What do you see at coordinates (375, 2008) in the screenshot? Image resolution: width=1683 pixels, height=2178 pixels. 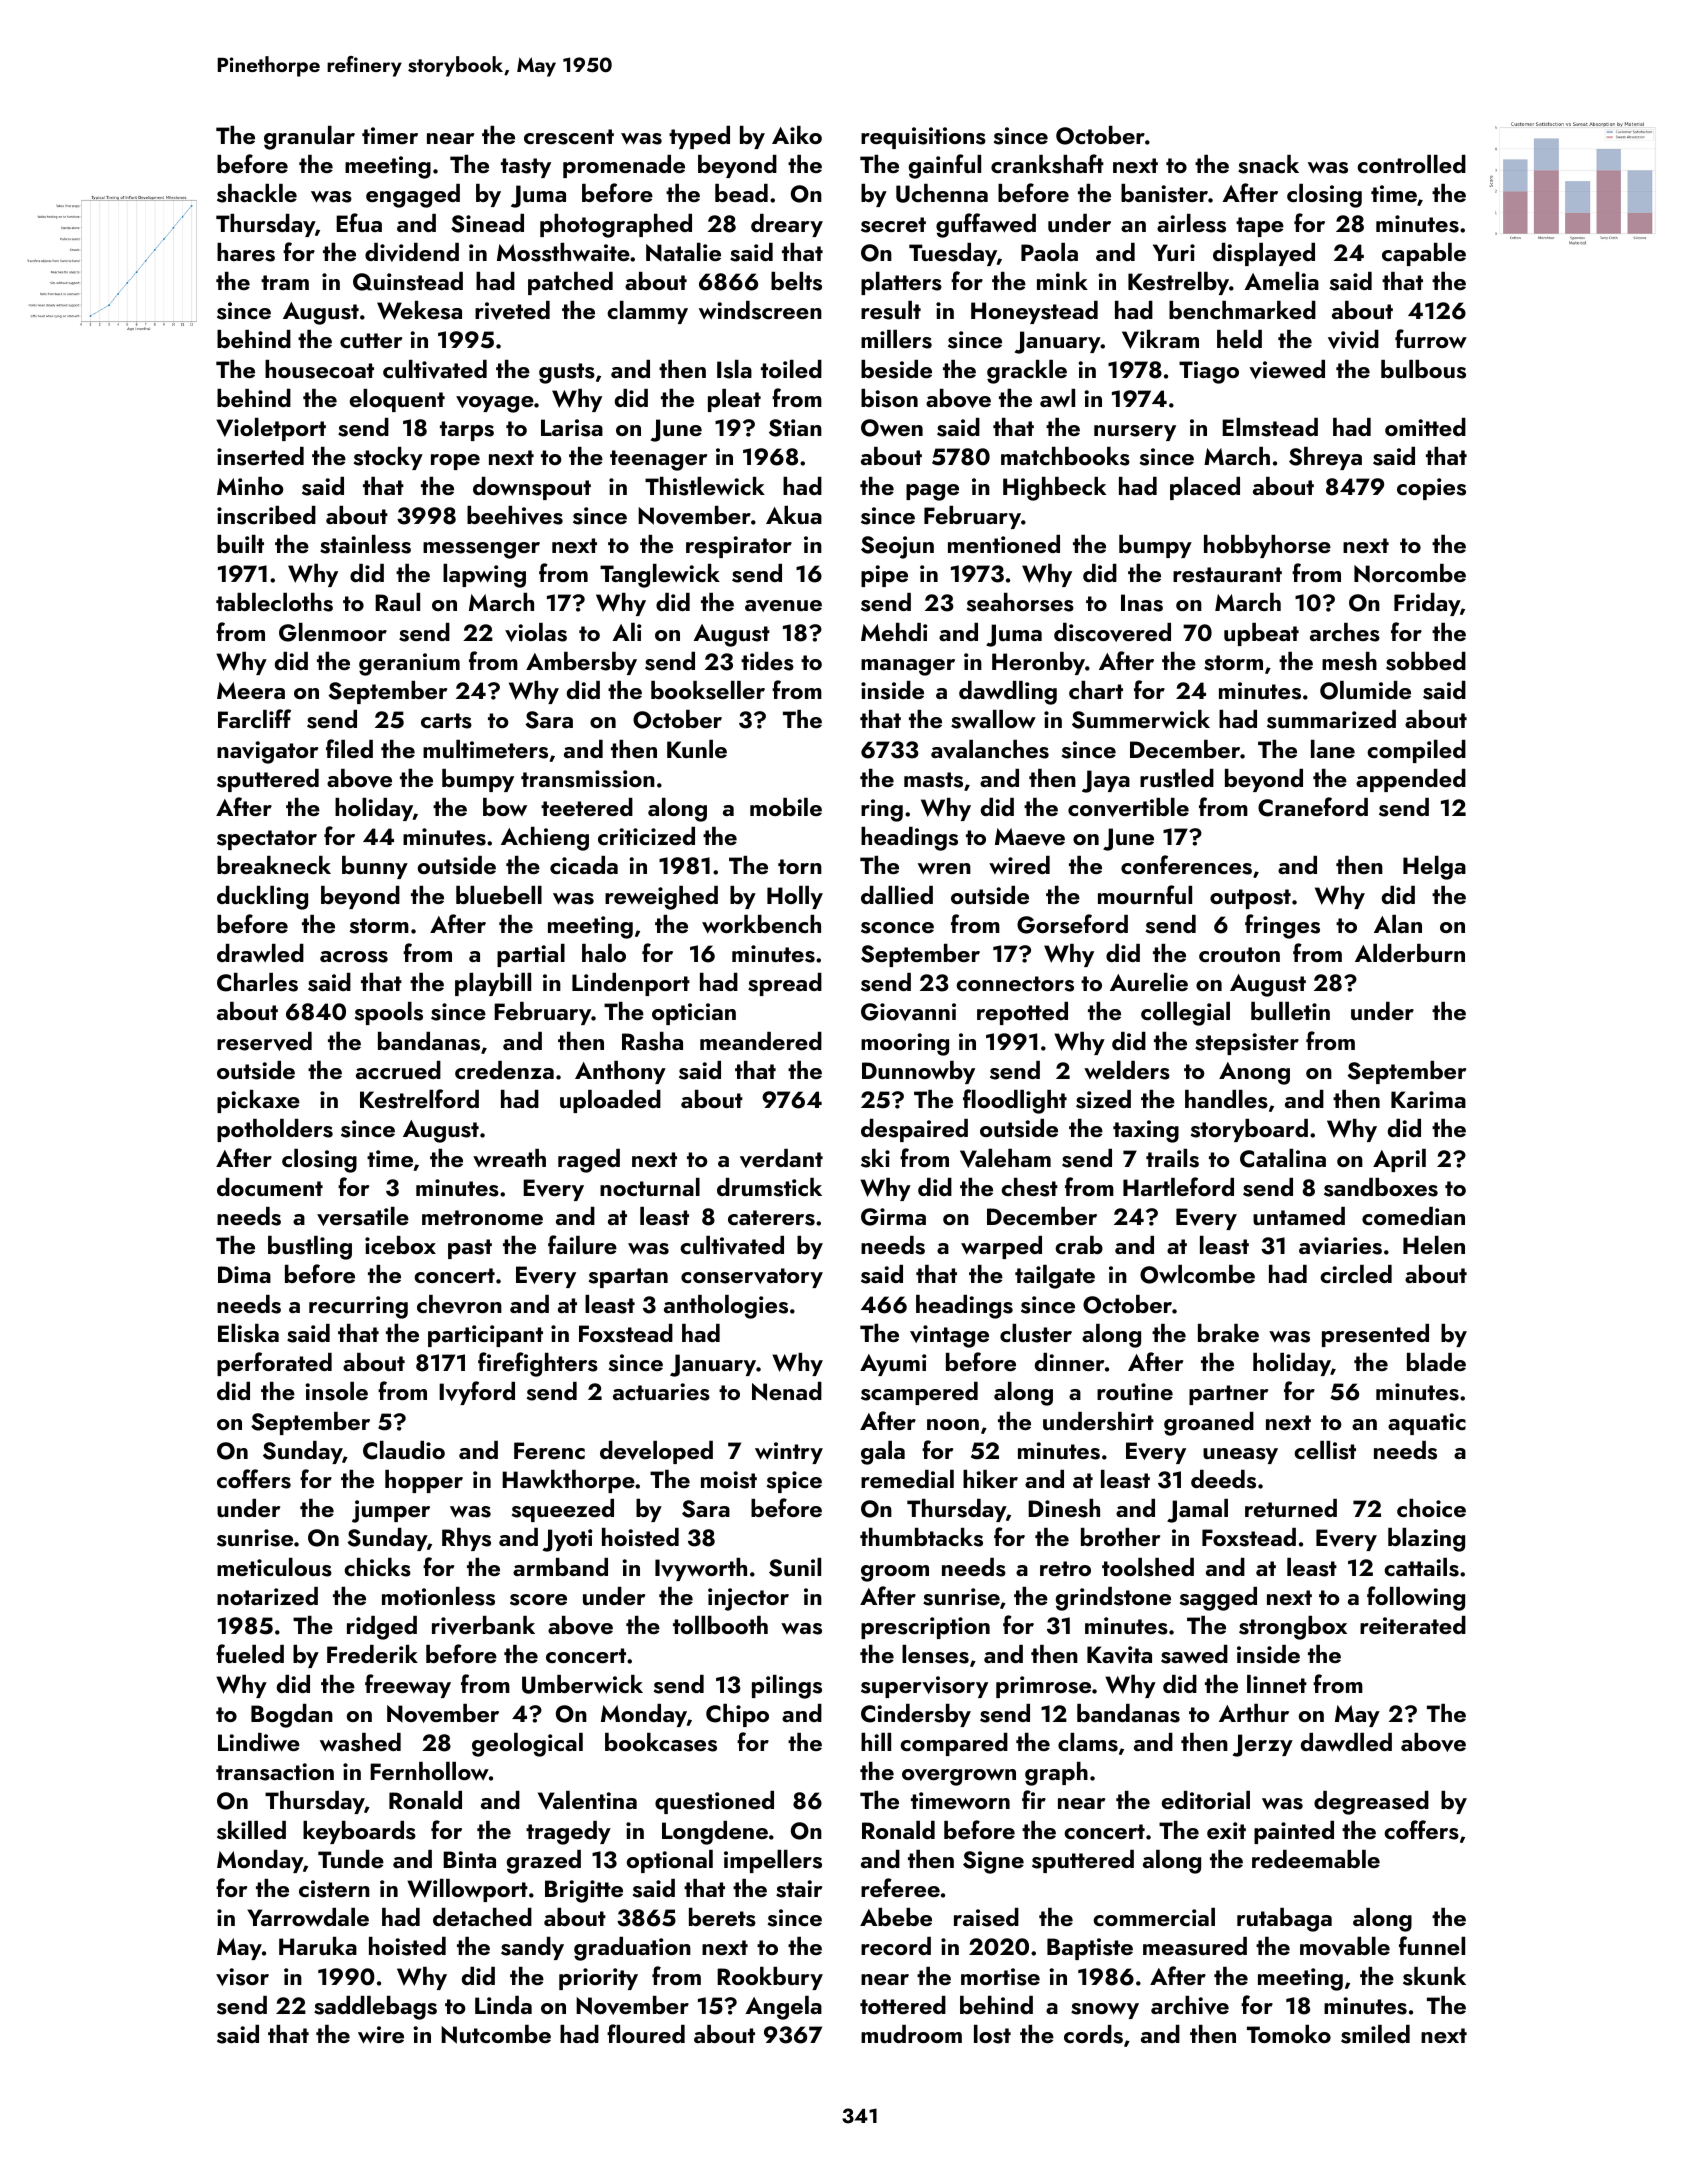 I see `saddlebags` at bounding box center [375, 2008].
